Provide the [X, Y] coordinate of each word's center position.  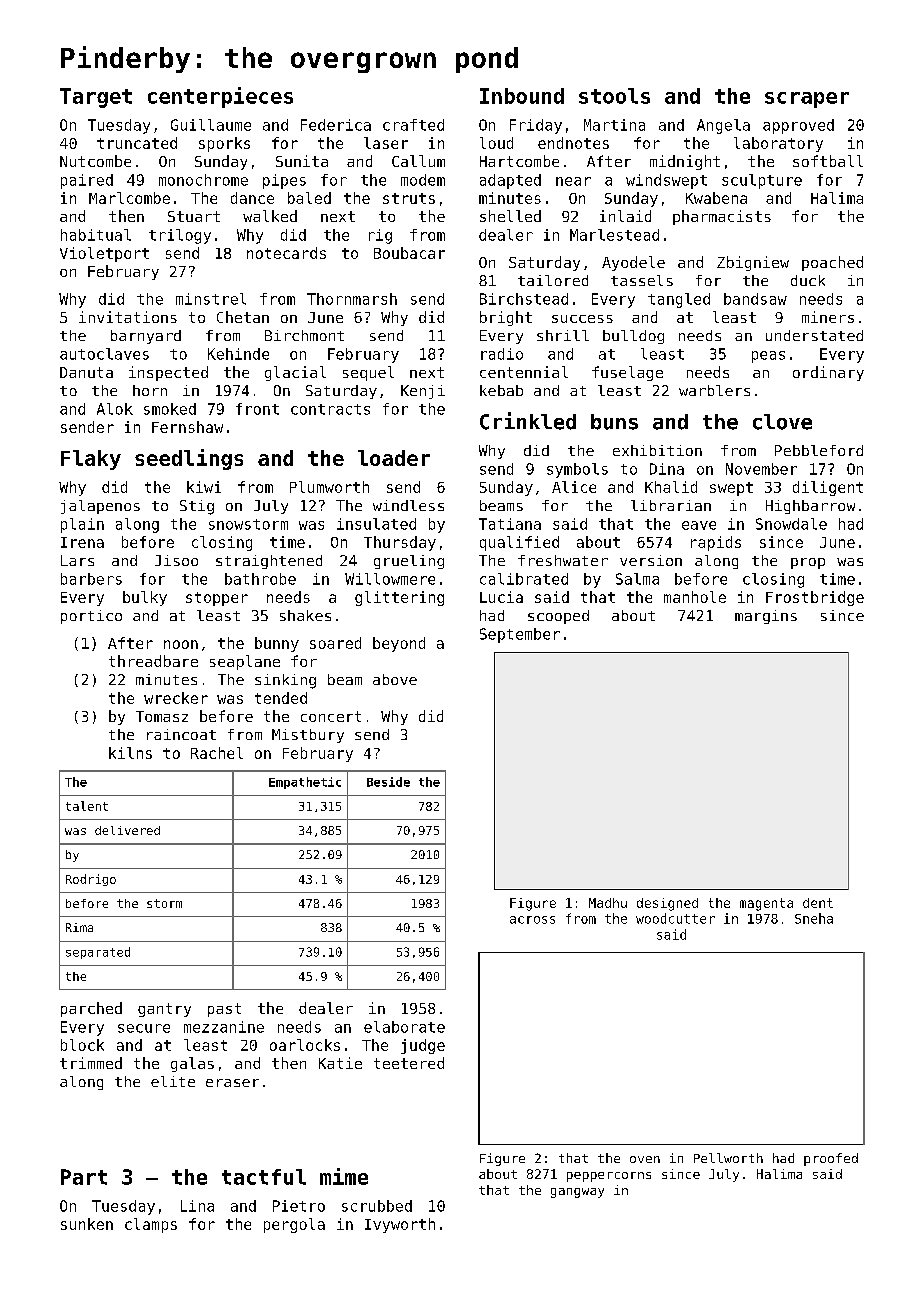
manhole [695, 597]
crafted [413, 125]
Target [96, 98]
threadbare [153, 661]
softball [828, 161]
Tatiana [510, 524]
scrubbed [377, 1206]
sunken [87, 1224]
